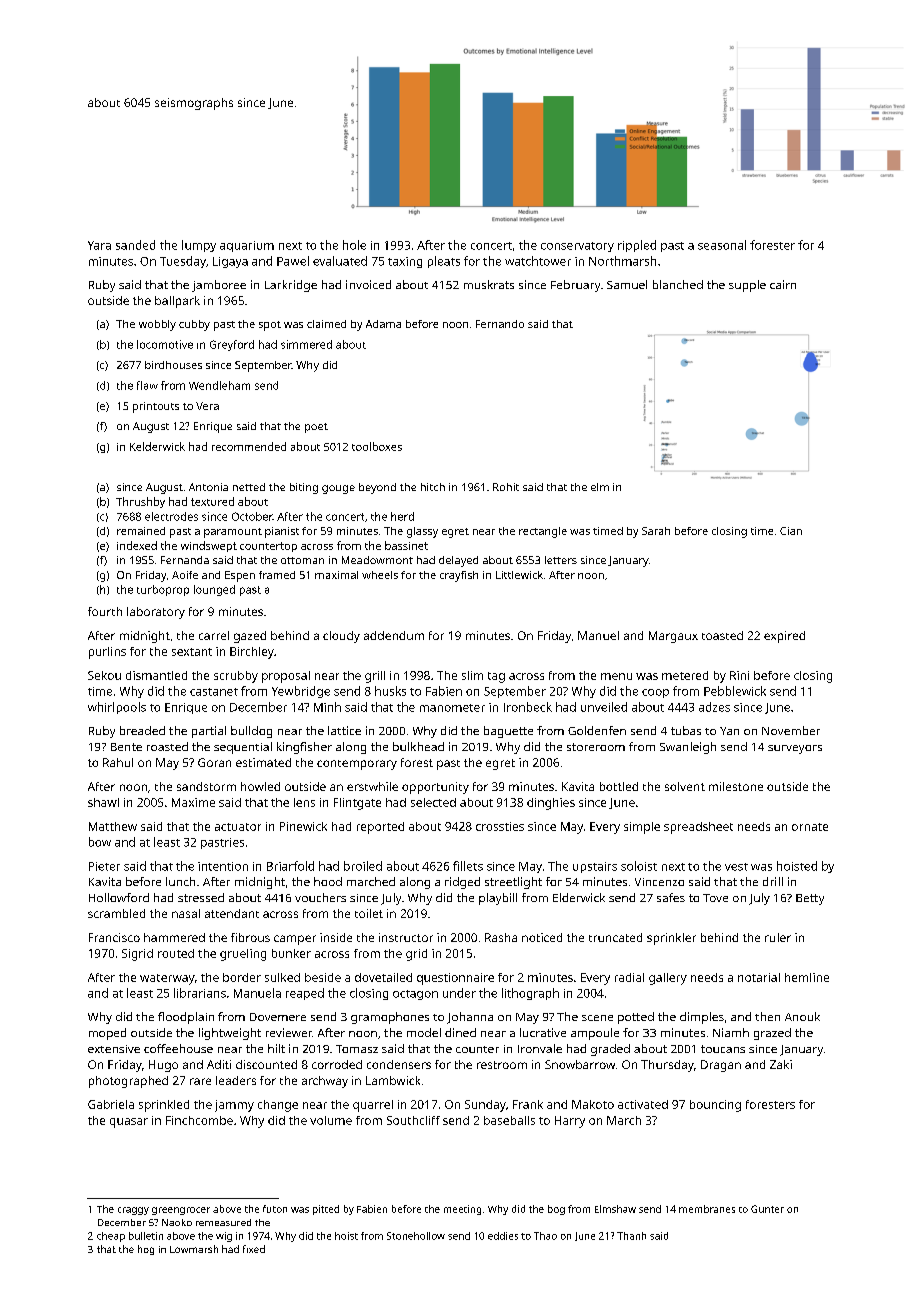  Describe the element at coordinates (615, 937) in the page. I see `truncated` at that location.
